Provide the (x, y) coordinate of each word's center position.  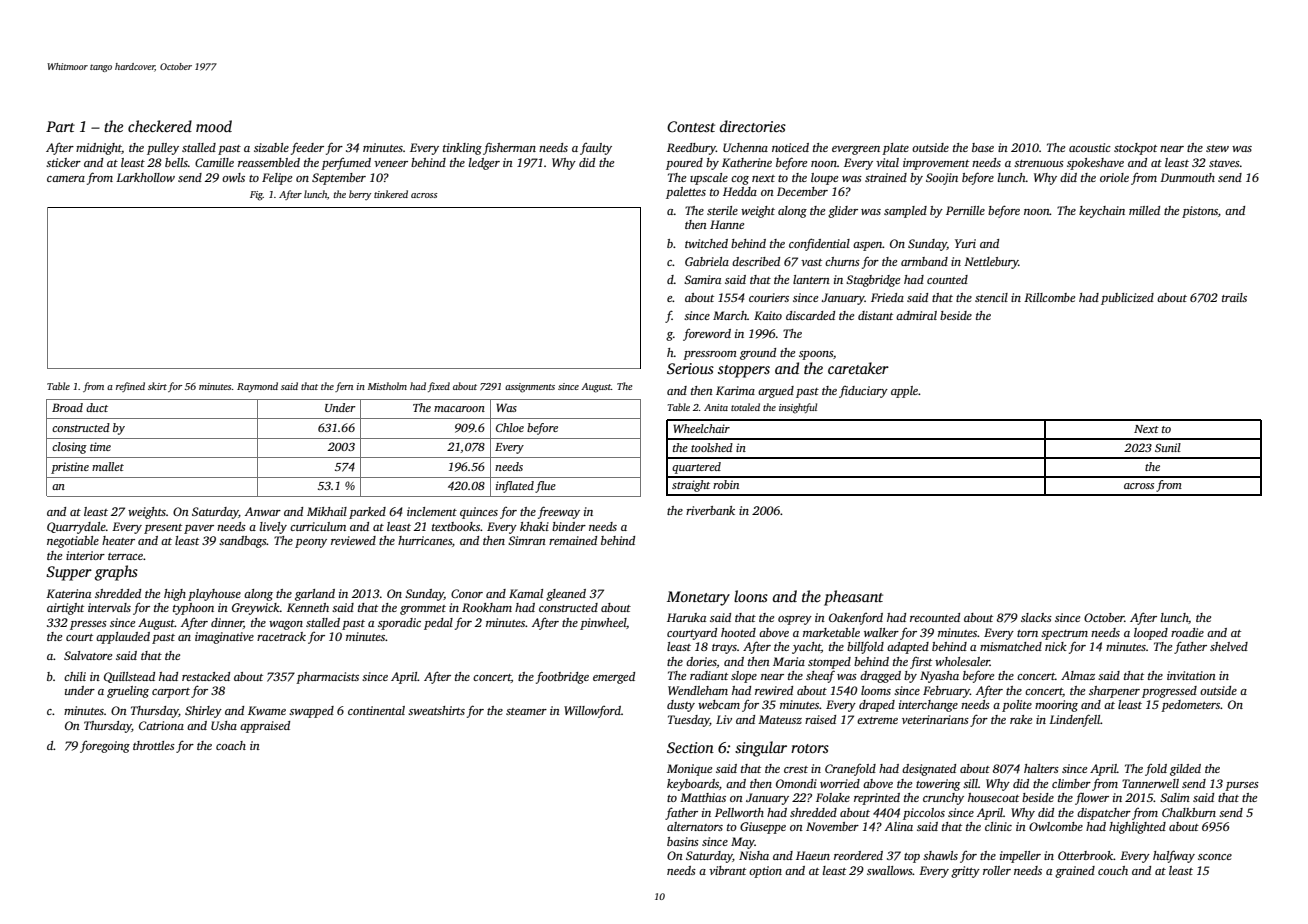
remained (573, 540)
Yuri (965, 243)
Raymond (257, 387)
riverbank (710, 510)
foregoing (105, 747)
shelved (1229, 646)
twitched (706, 243)
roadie (1187, 632)
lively (273, 528)
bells (176, 162)
